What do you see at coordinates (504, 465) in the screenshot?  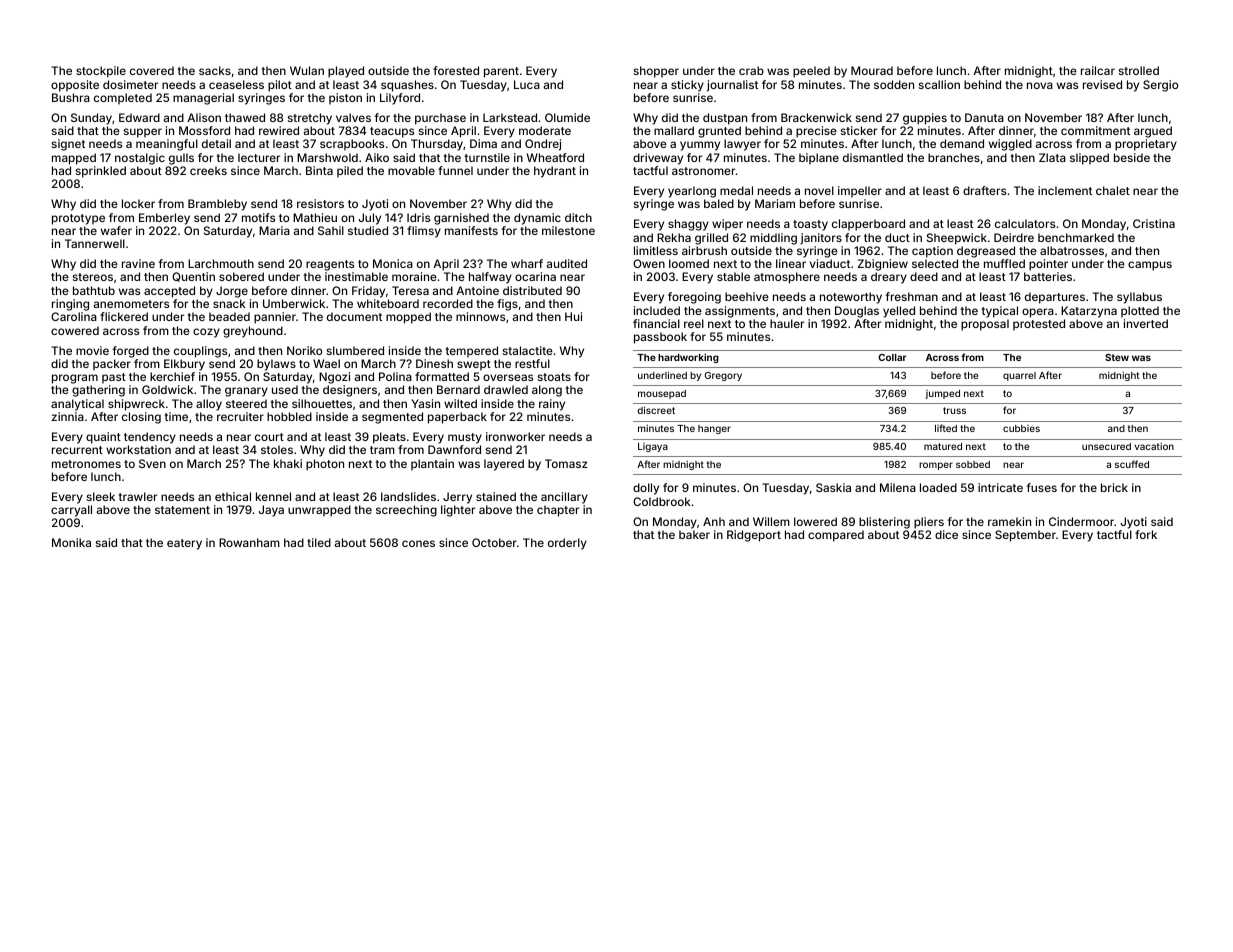 I see `layered` at bounding box center [504, 465].
